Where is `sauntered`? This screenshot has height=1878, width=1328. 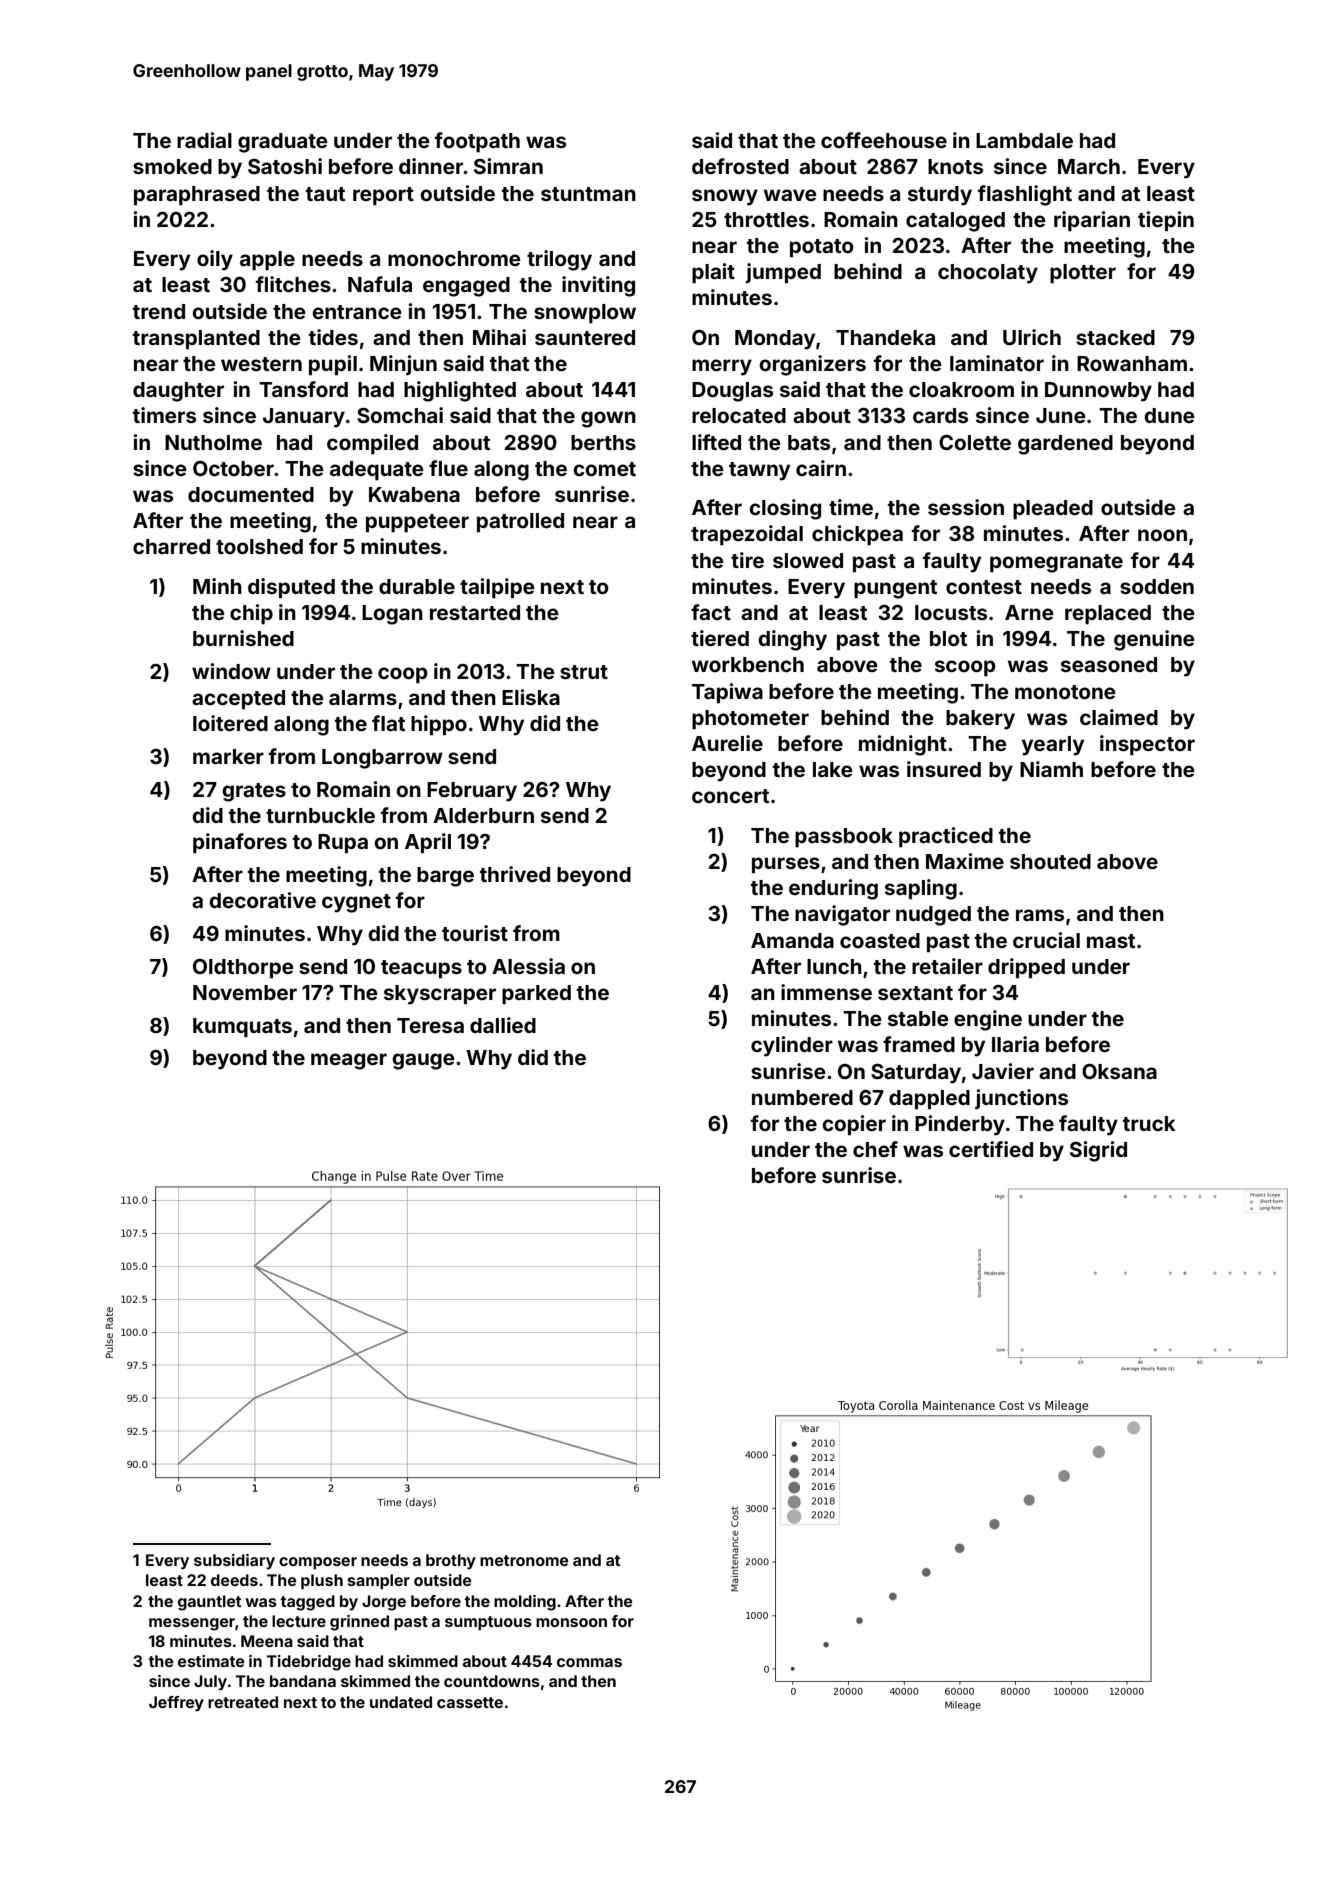
sauntered is located at coordinates (585, 337).
